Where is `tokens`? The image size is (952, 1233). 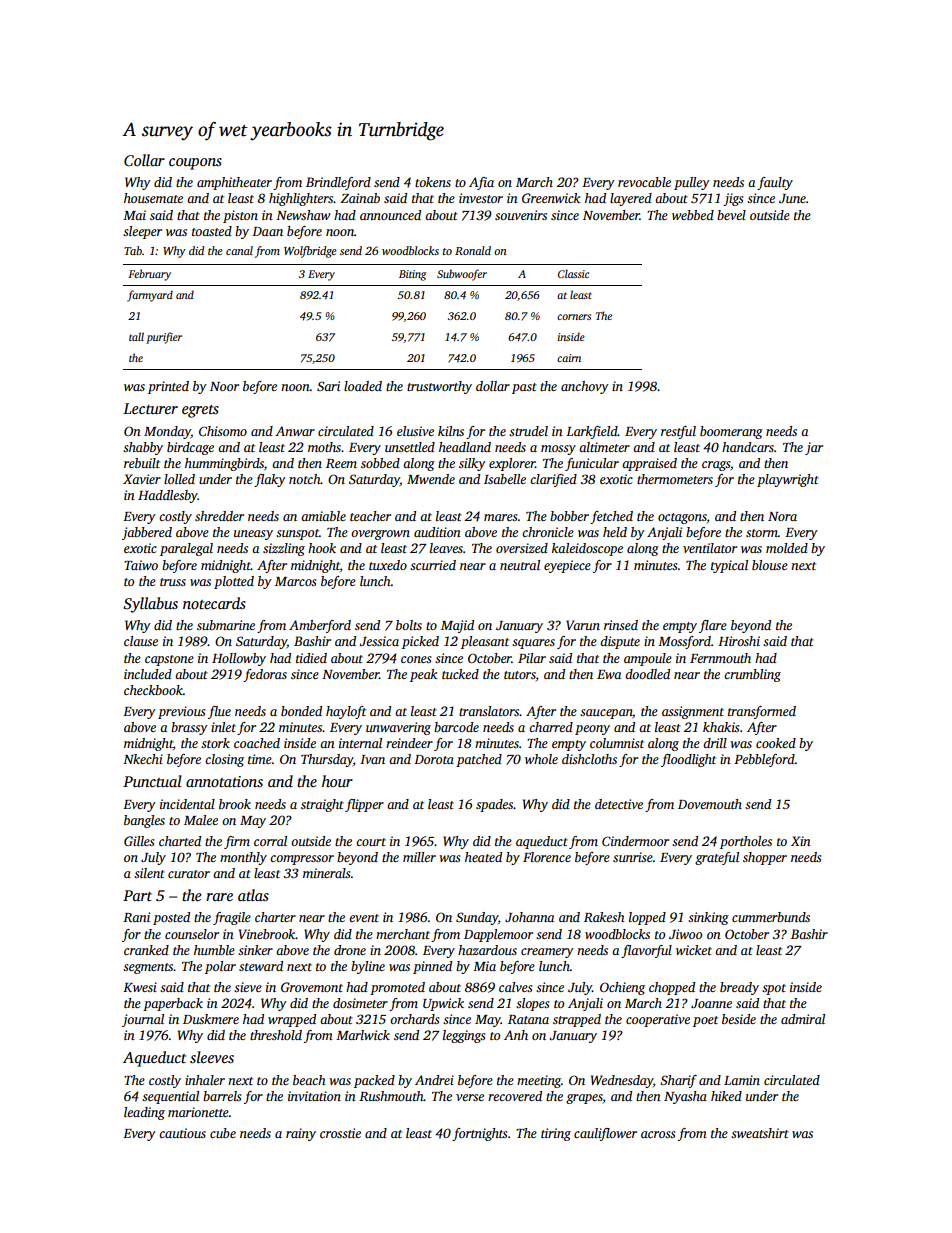 tokens is located at coordinates (433, 182).
